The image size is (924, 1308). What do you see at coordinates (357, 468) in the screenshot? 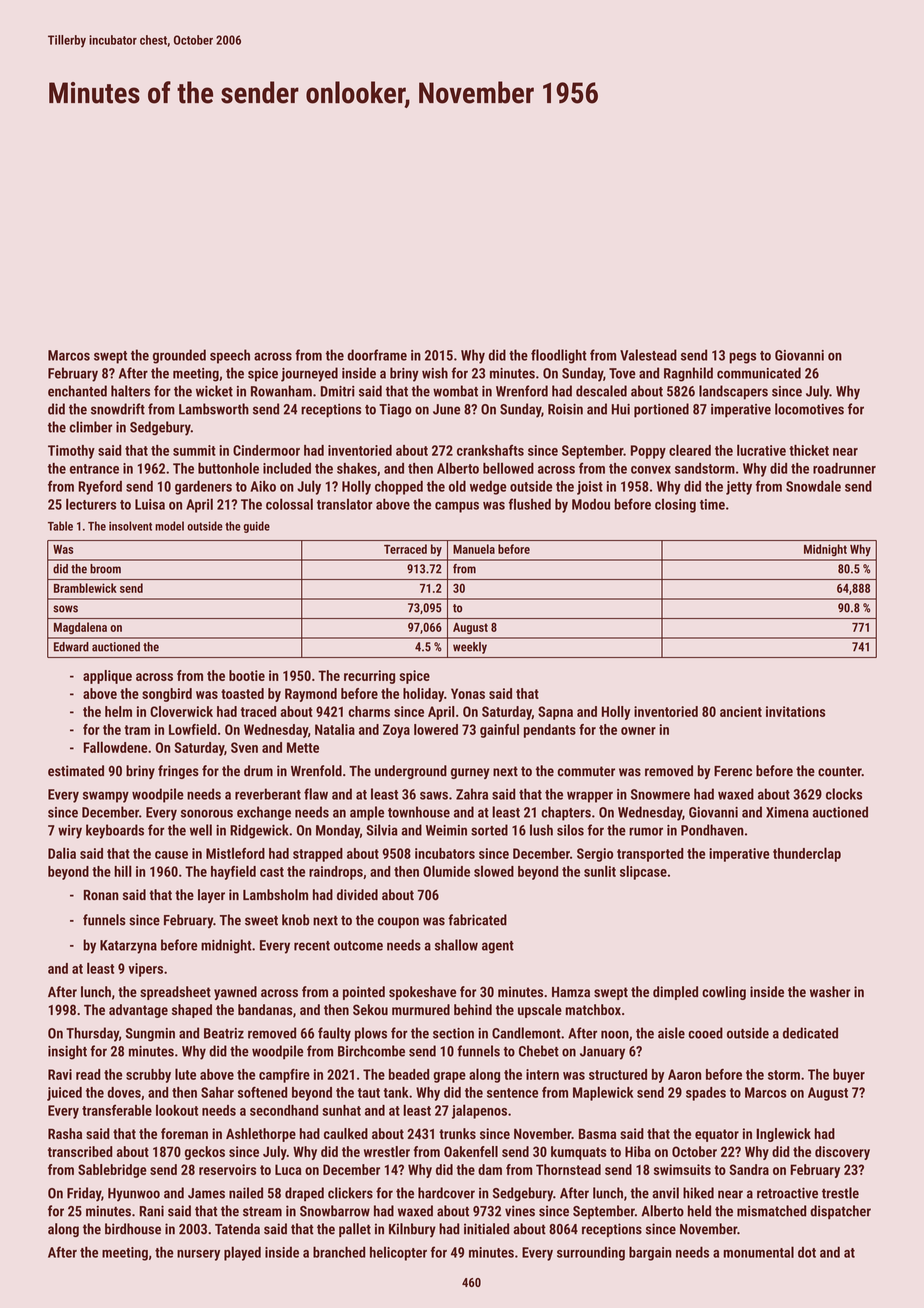
I see `shakes` at bounding box center [357, 468].
